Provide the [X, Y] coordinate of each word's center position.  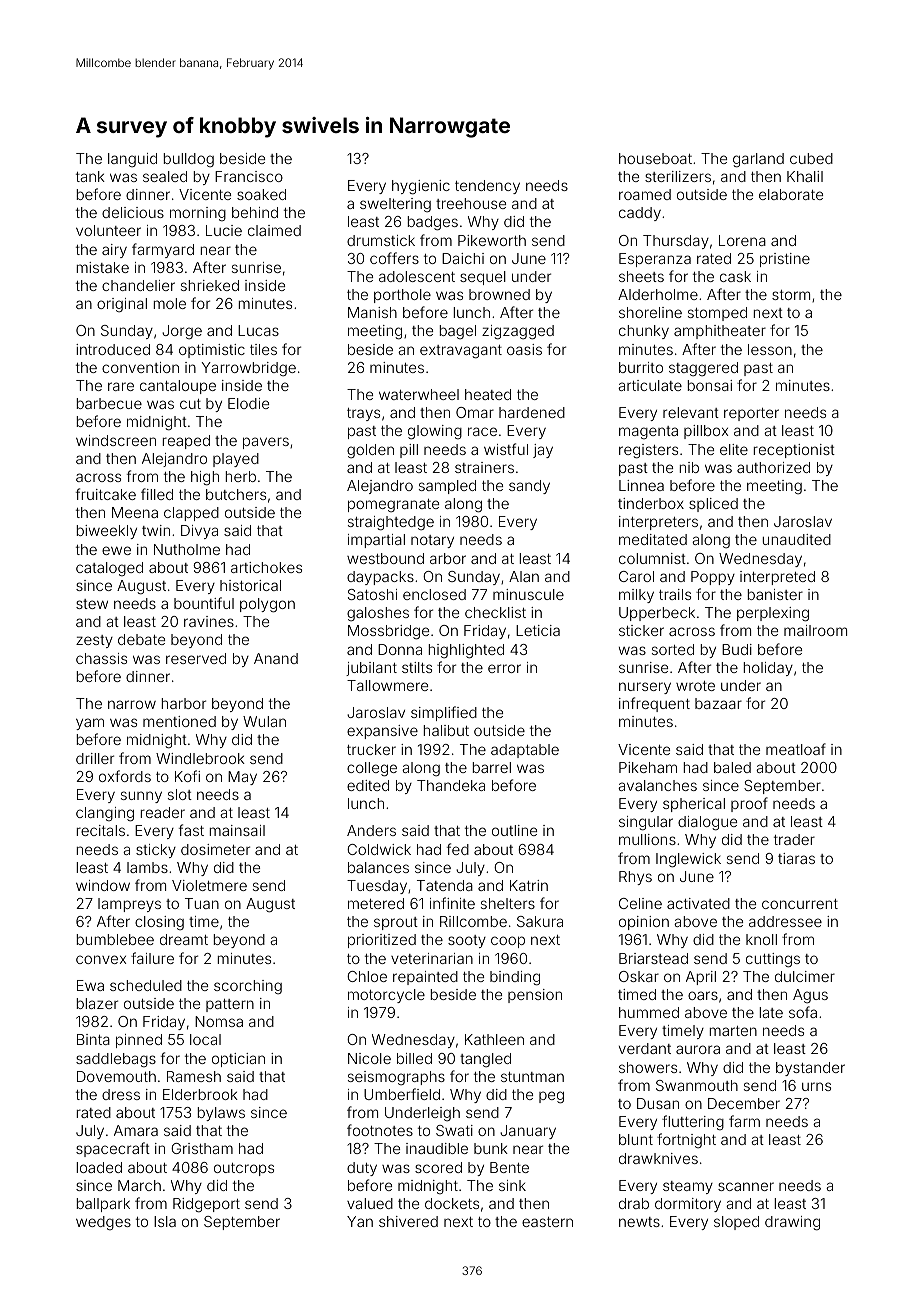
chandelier [138, 285]
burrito [641, 367]
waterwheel [419, 394]
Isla [165, 1221]
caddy [640, 214]
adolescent [417, 276]
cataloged [109, 569]
